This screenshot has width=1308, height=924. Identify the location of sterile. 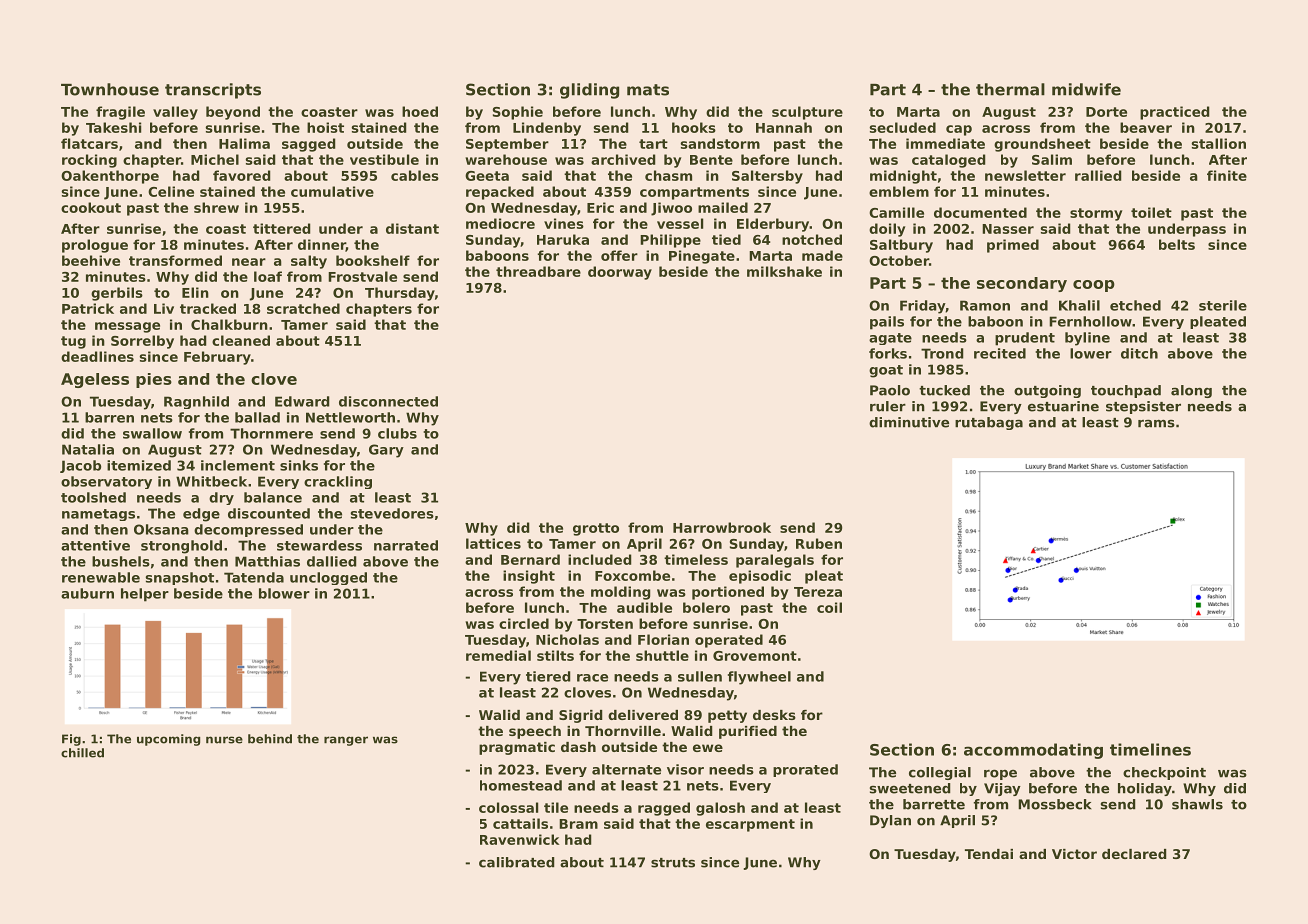
(1223, 305).
